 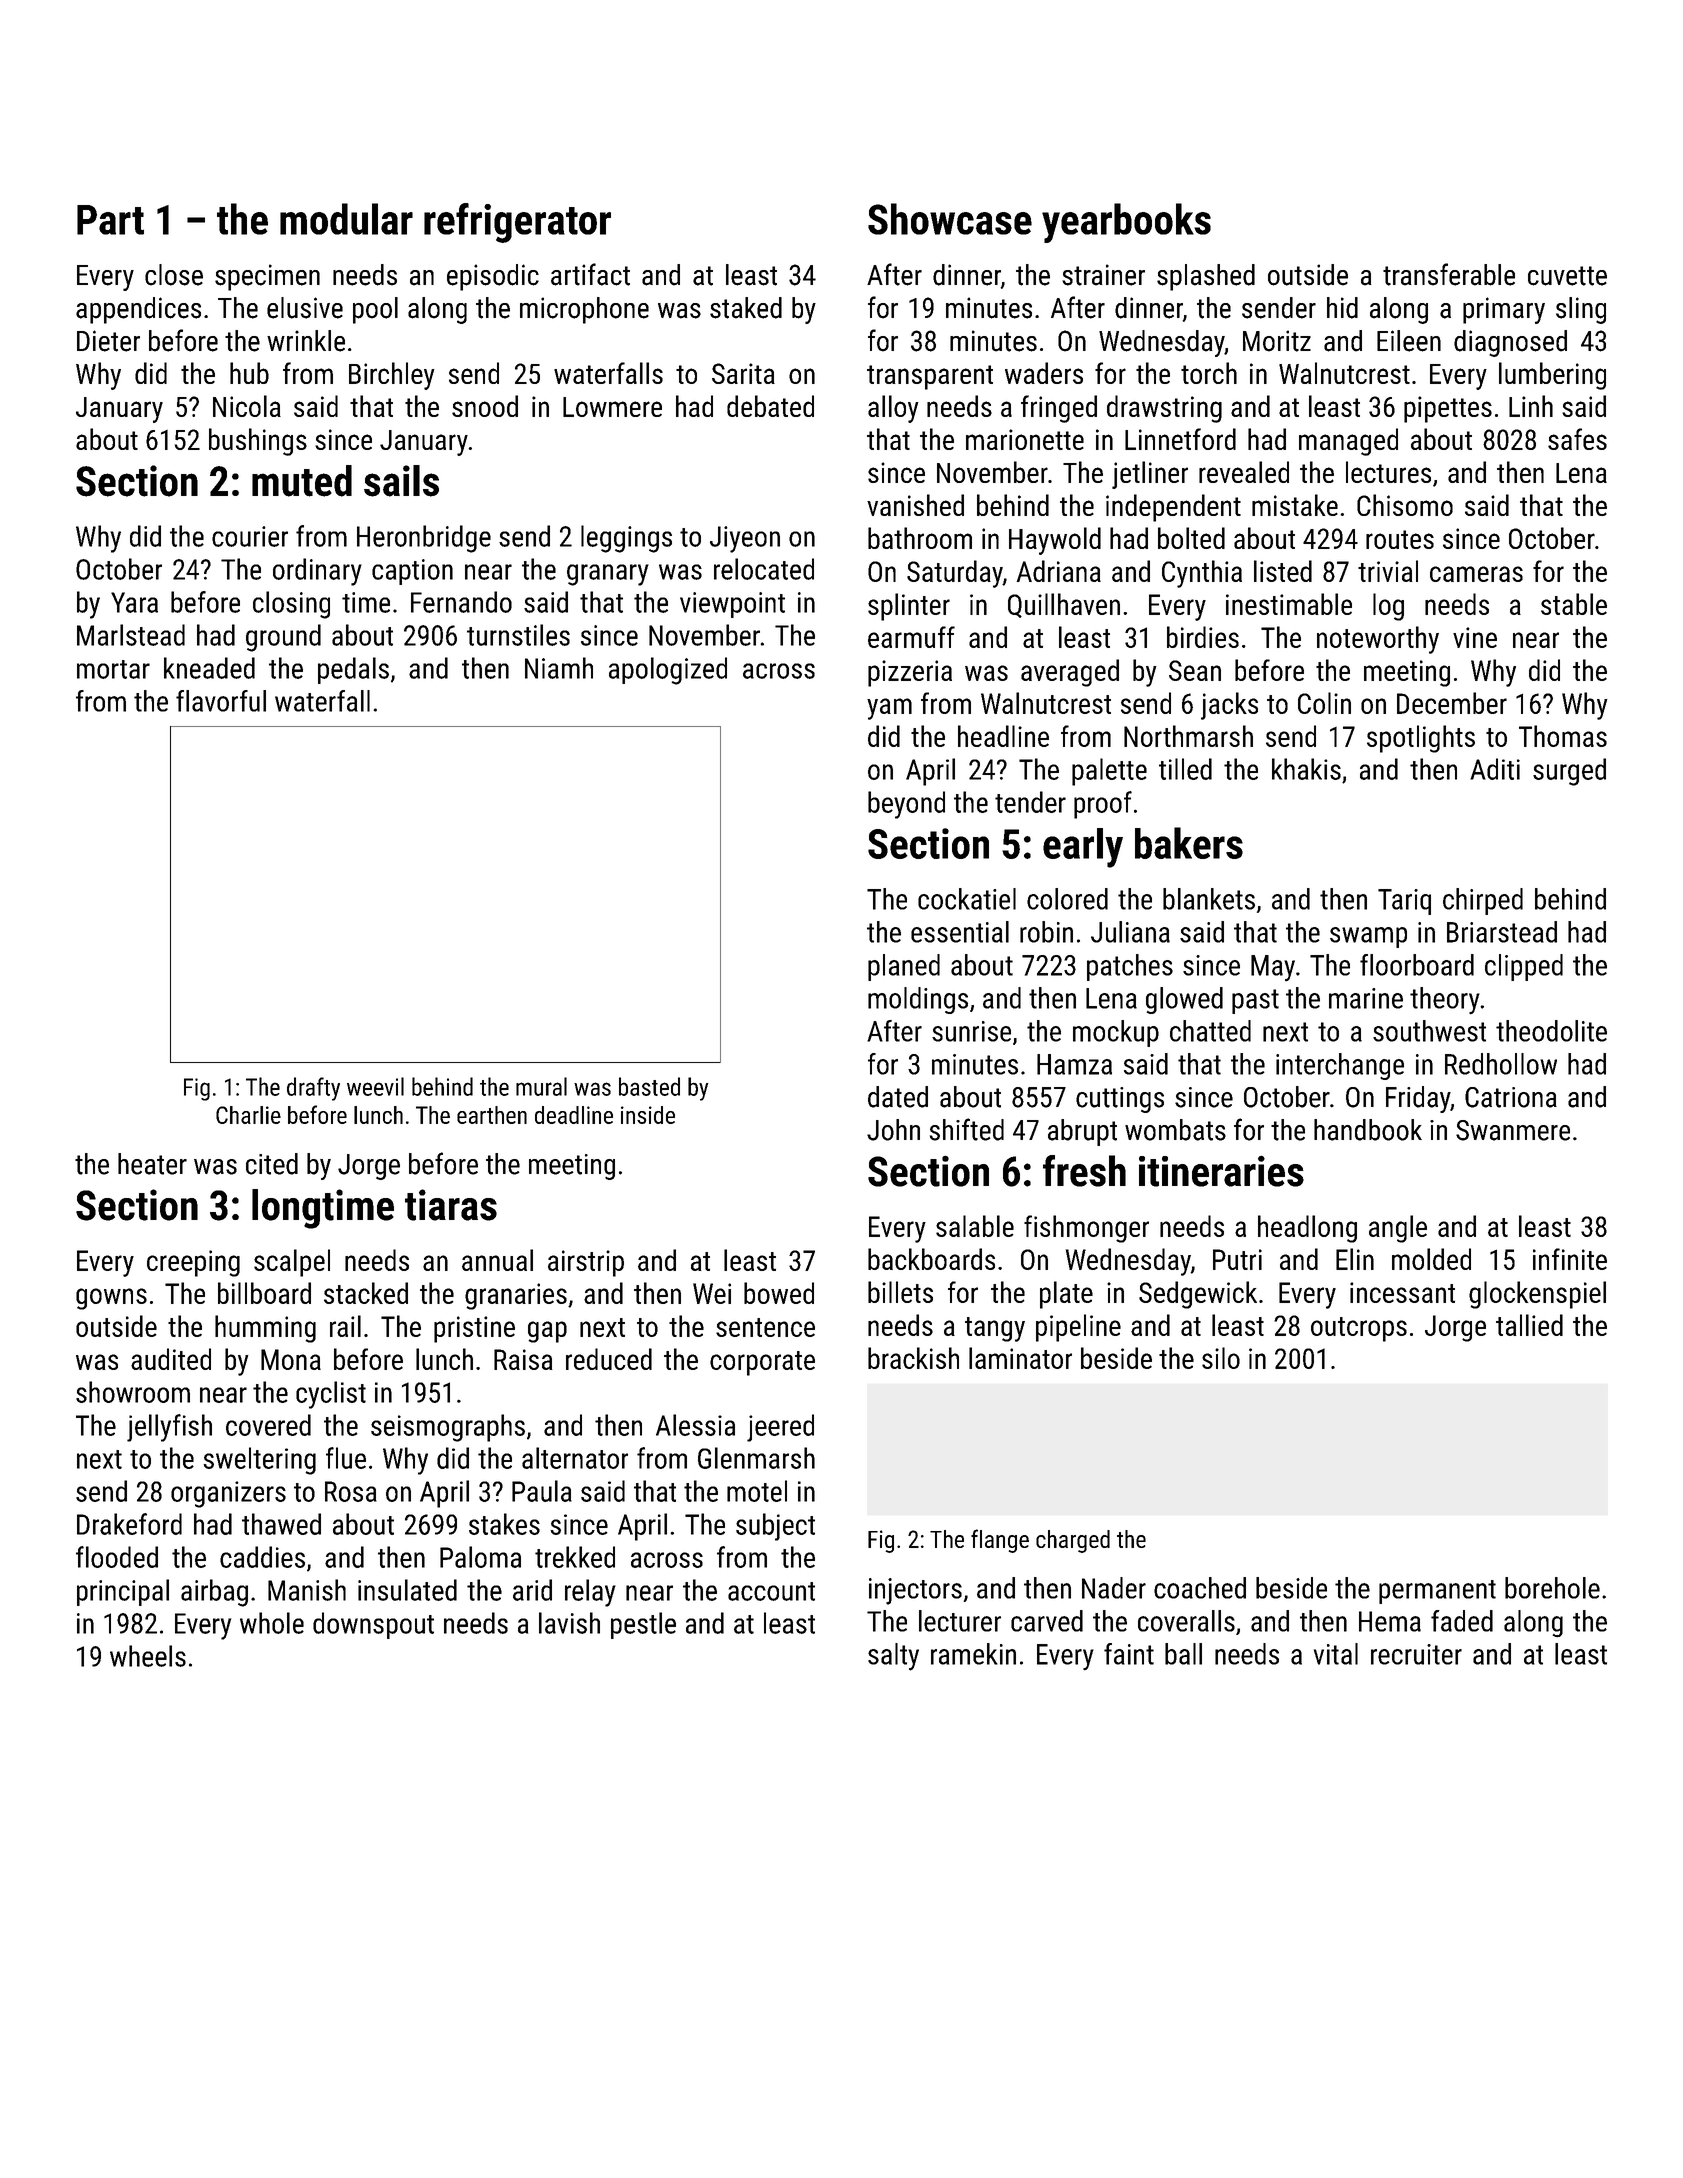 What do you see at coordinates (110, 220) in the page?
I see `Part` at bounding box center [110, 220].
